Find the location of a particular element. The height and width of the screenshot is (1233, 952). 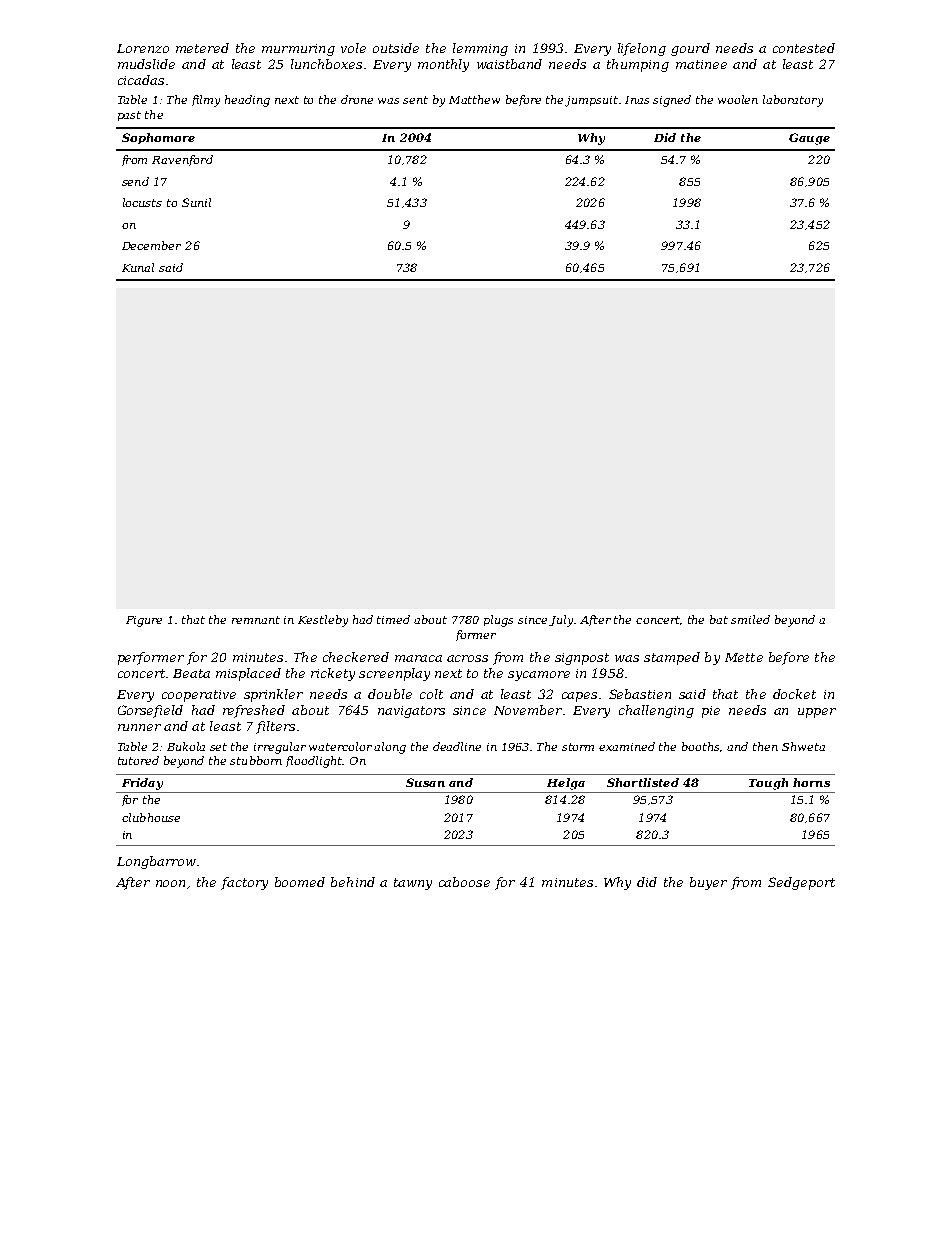

boomed is located at coordinates (300, 882).
